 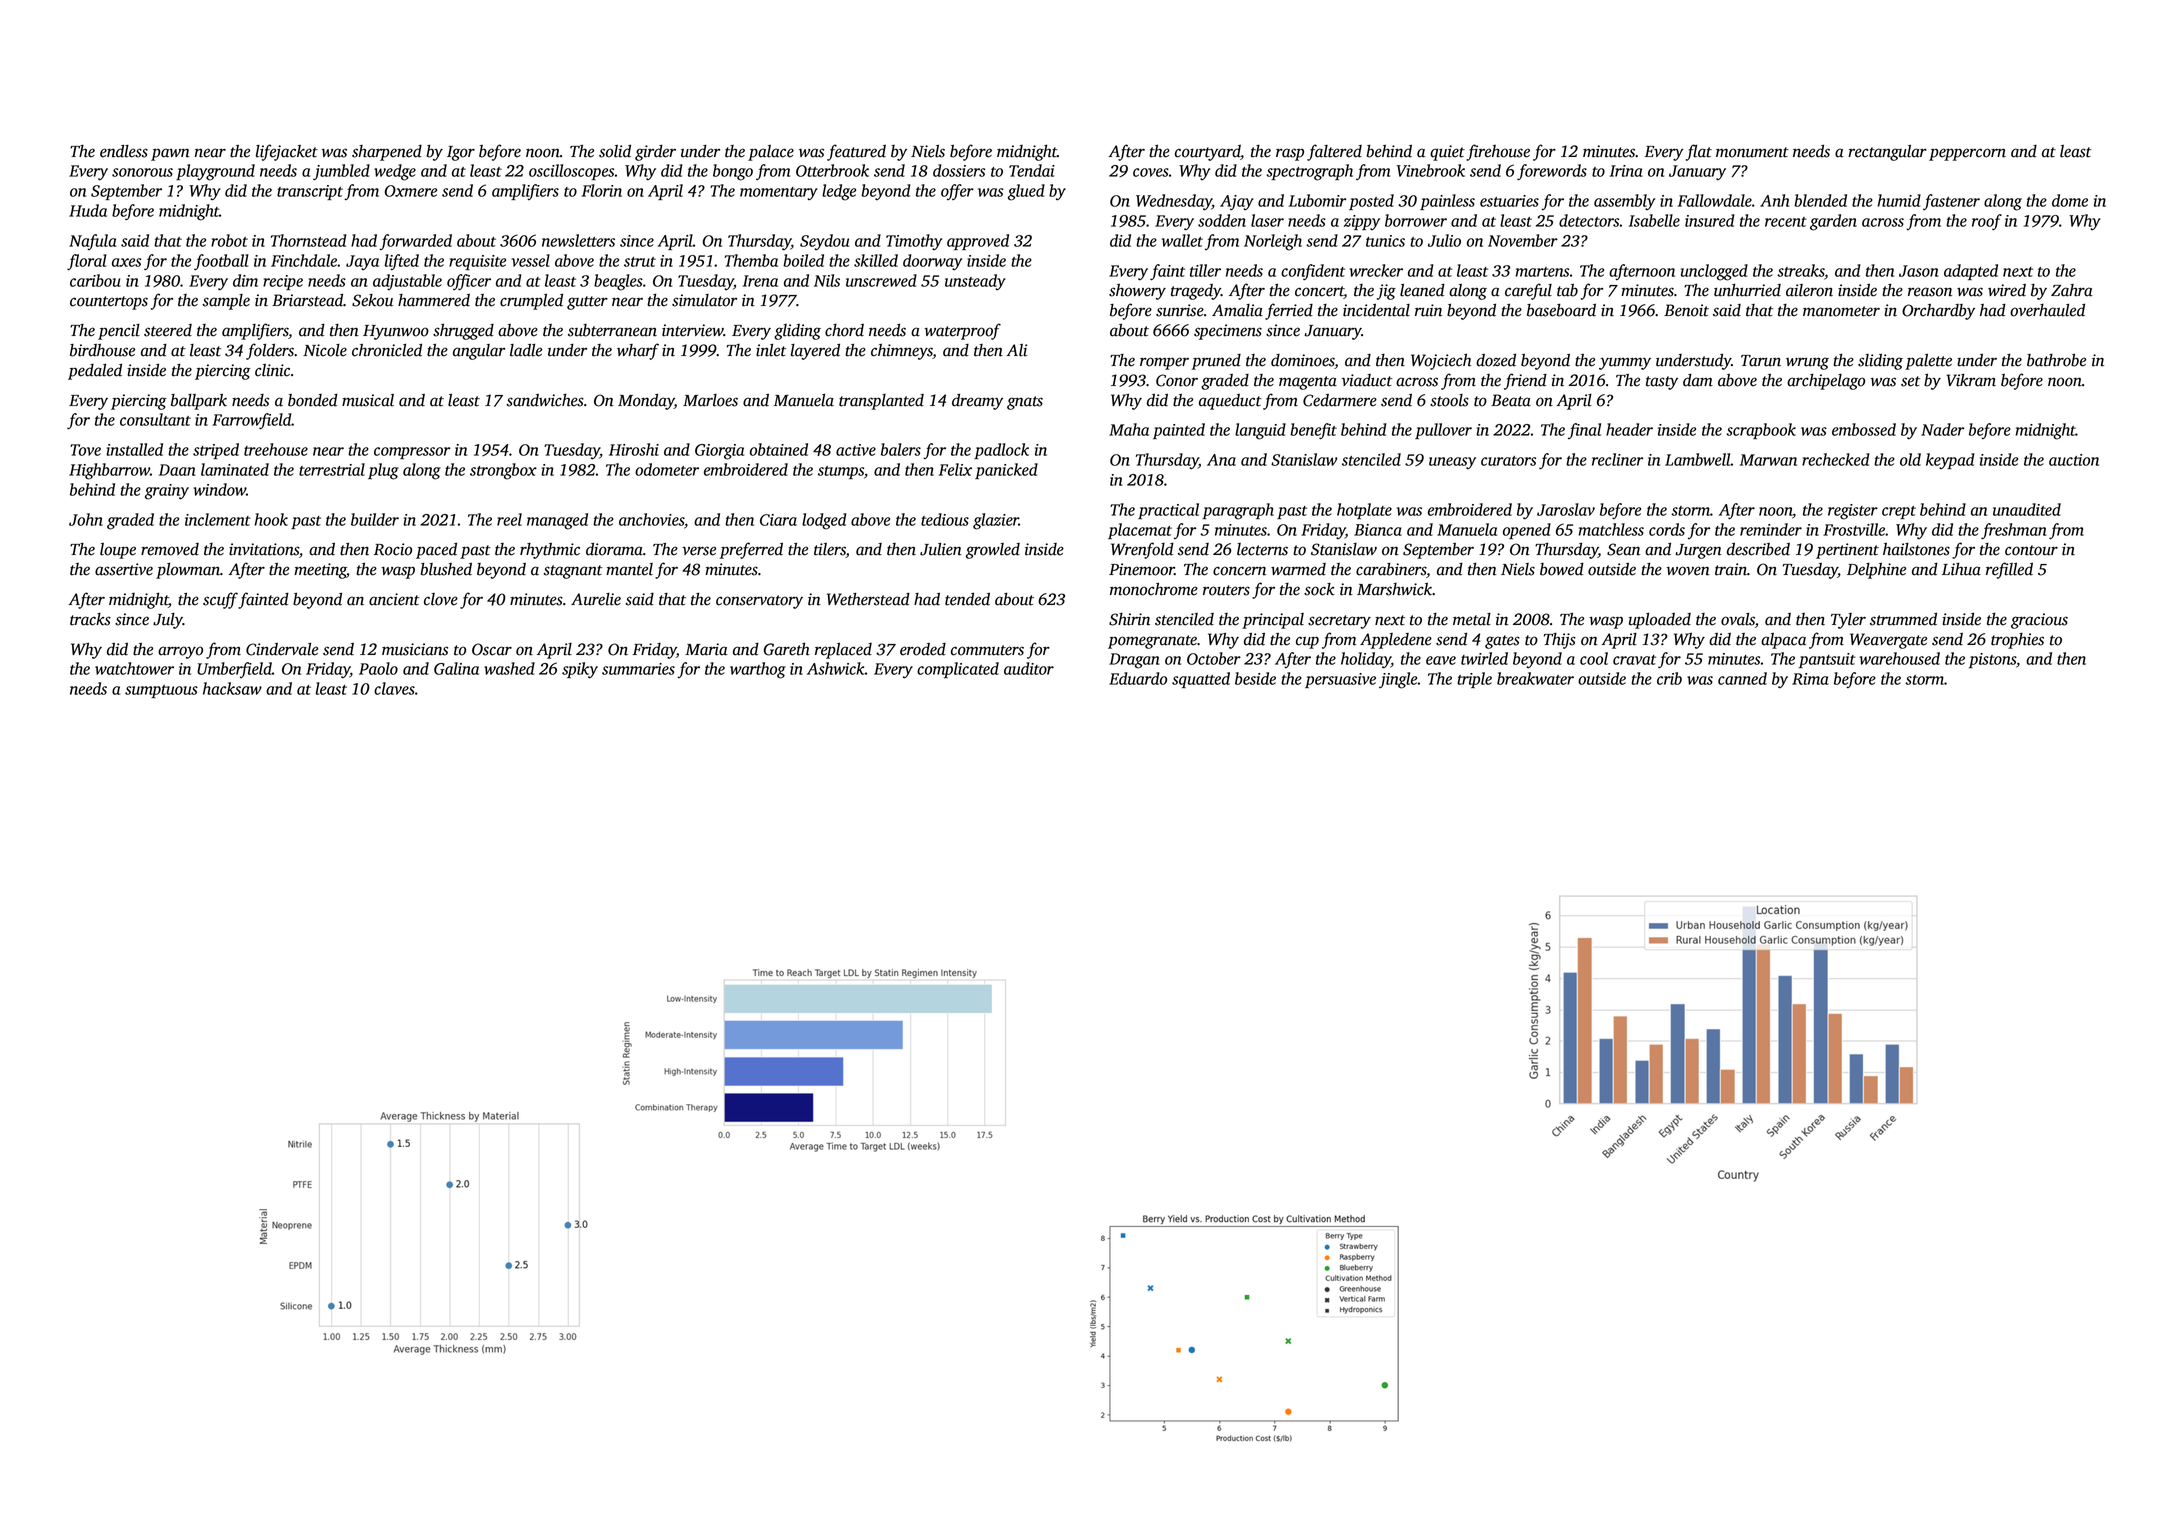 What do you see at coordinates (1731, 569) in the document?
I see `train` at bounding box center [1731, 569].
